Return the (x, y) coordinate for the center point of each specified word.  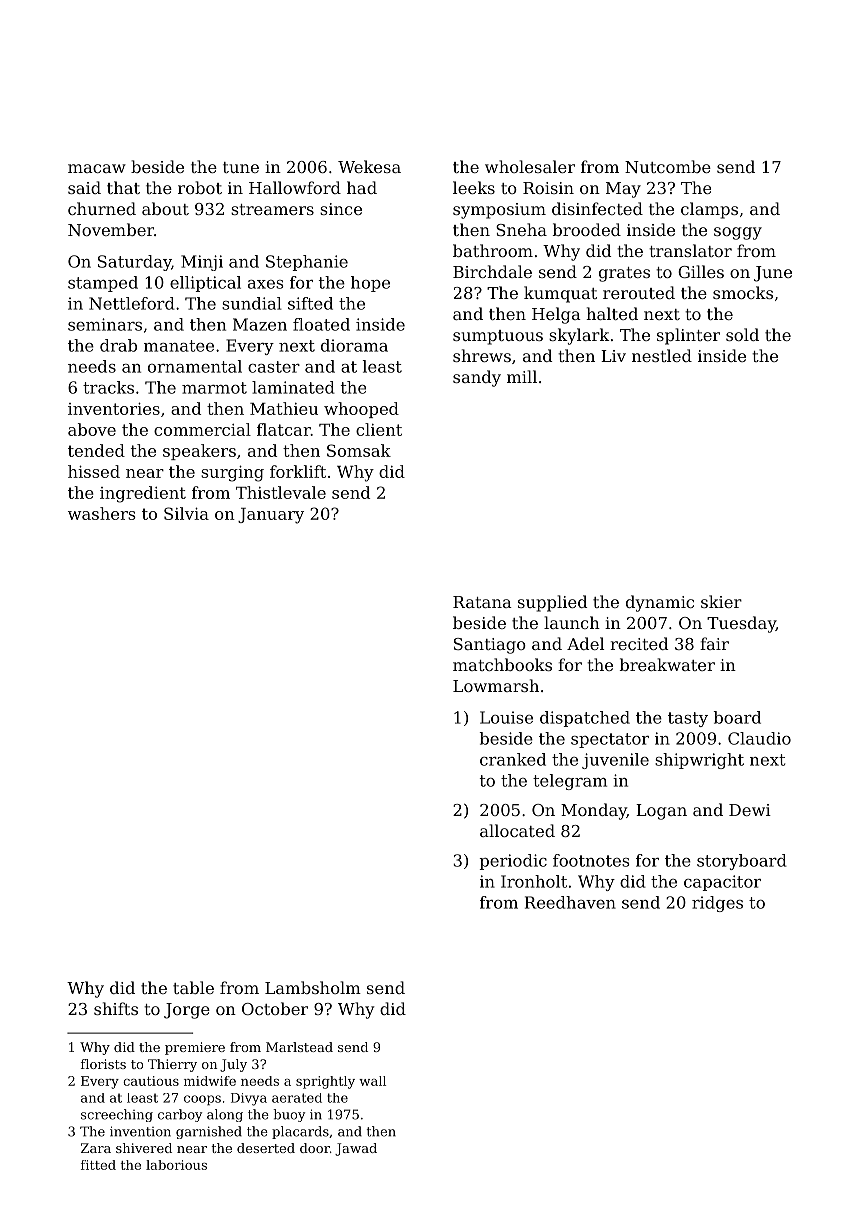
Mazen (260, 324)
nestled (662, 355)
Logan (661, 812)
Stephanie (307, 263)
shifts (116, 1008)
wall (372, 1081)
